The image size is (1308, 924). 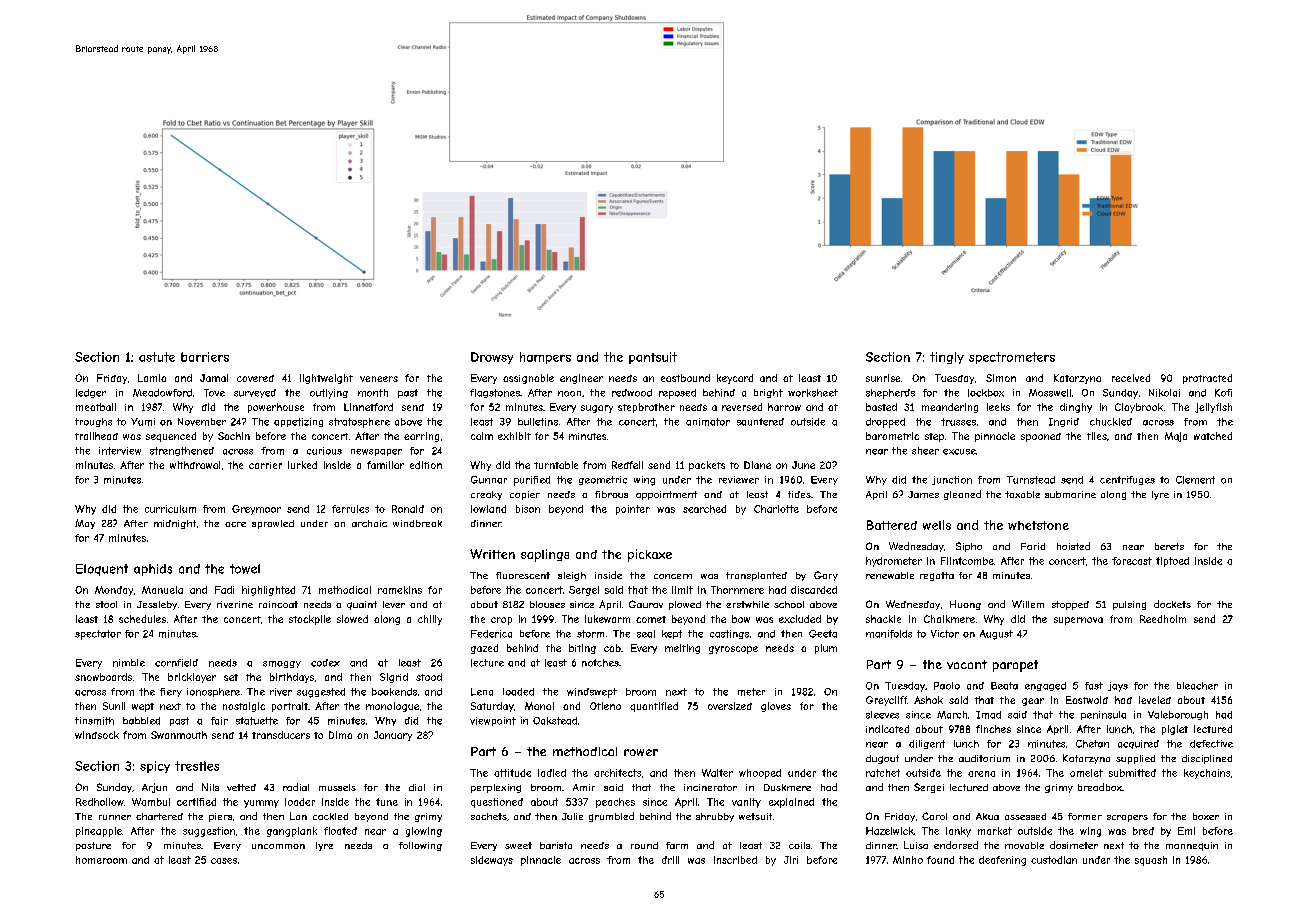 What do you see at coordinates (1175, 730) in the document?
I see `piglet` at bounding box center [1175, 730].
